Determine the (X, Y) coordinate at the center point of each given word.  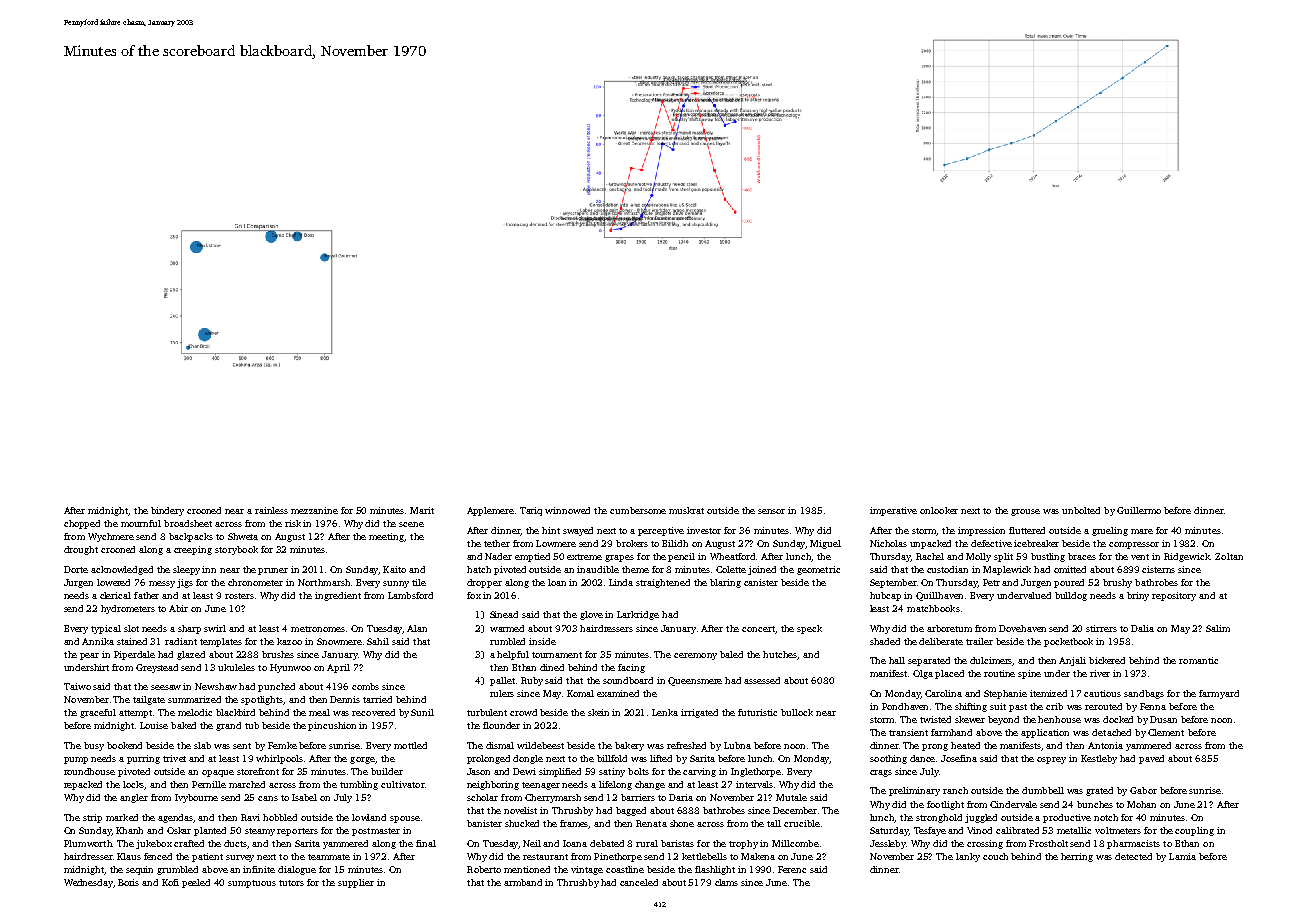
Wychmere (111, 537)
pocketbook (1068, 642)
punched (276, 687)
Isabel (304, 797)
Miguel (825, 544)
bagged (631, 811)
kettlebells (704, 856)
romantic (1198, 660)
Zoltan (1229, 556)
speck (809, 629)
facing (631, 668)
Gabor (1143, 790)
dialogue (297, 870)
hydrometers (128, 609)
